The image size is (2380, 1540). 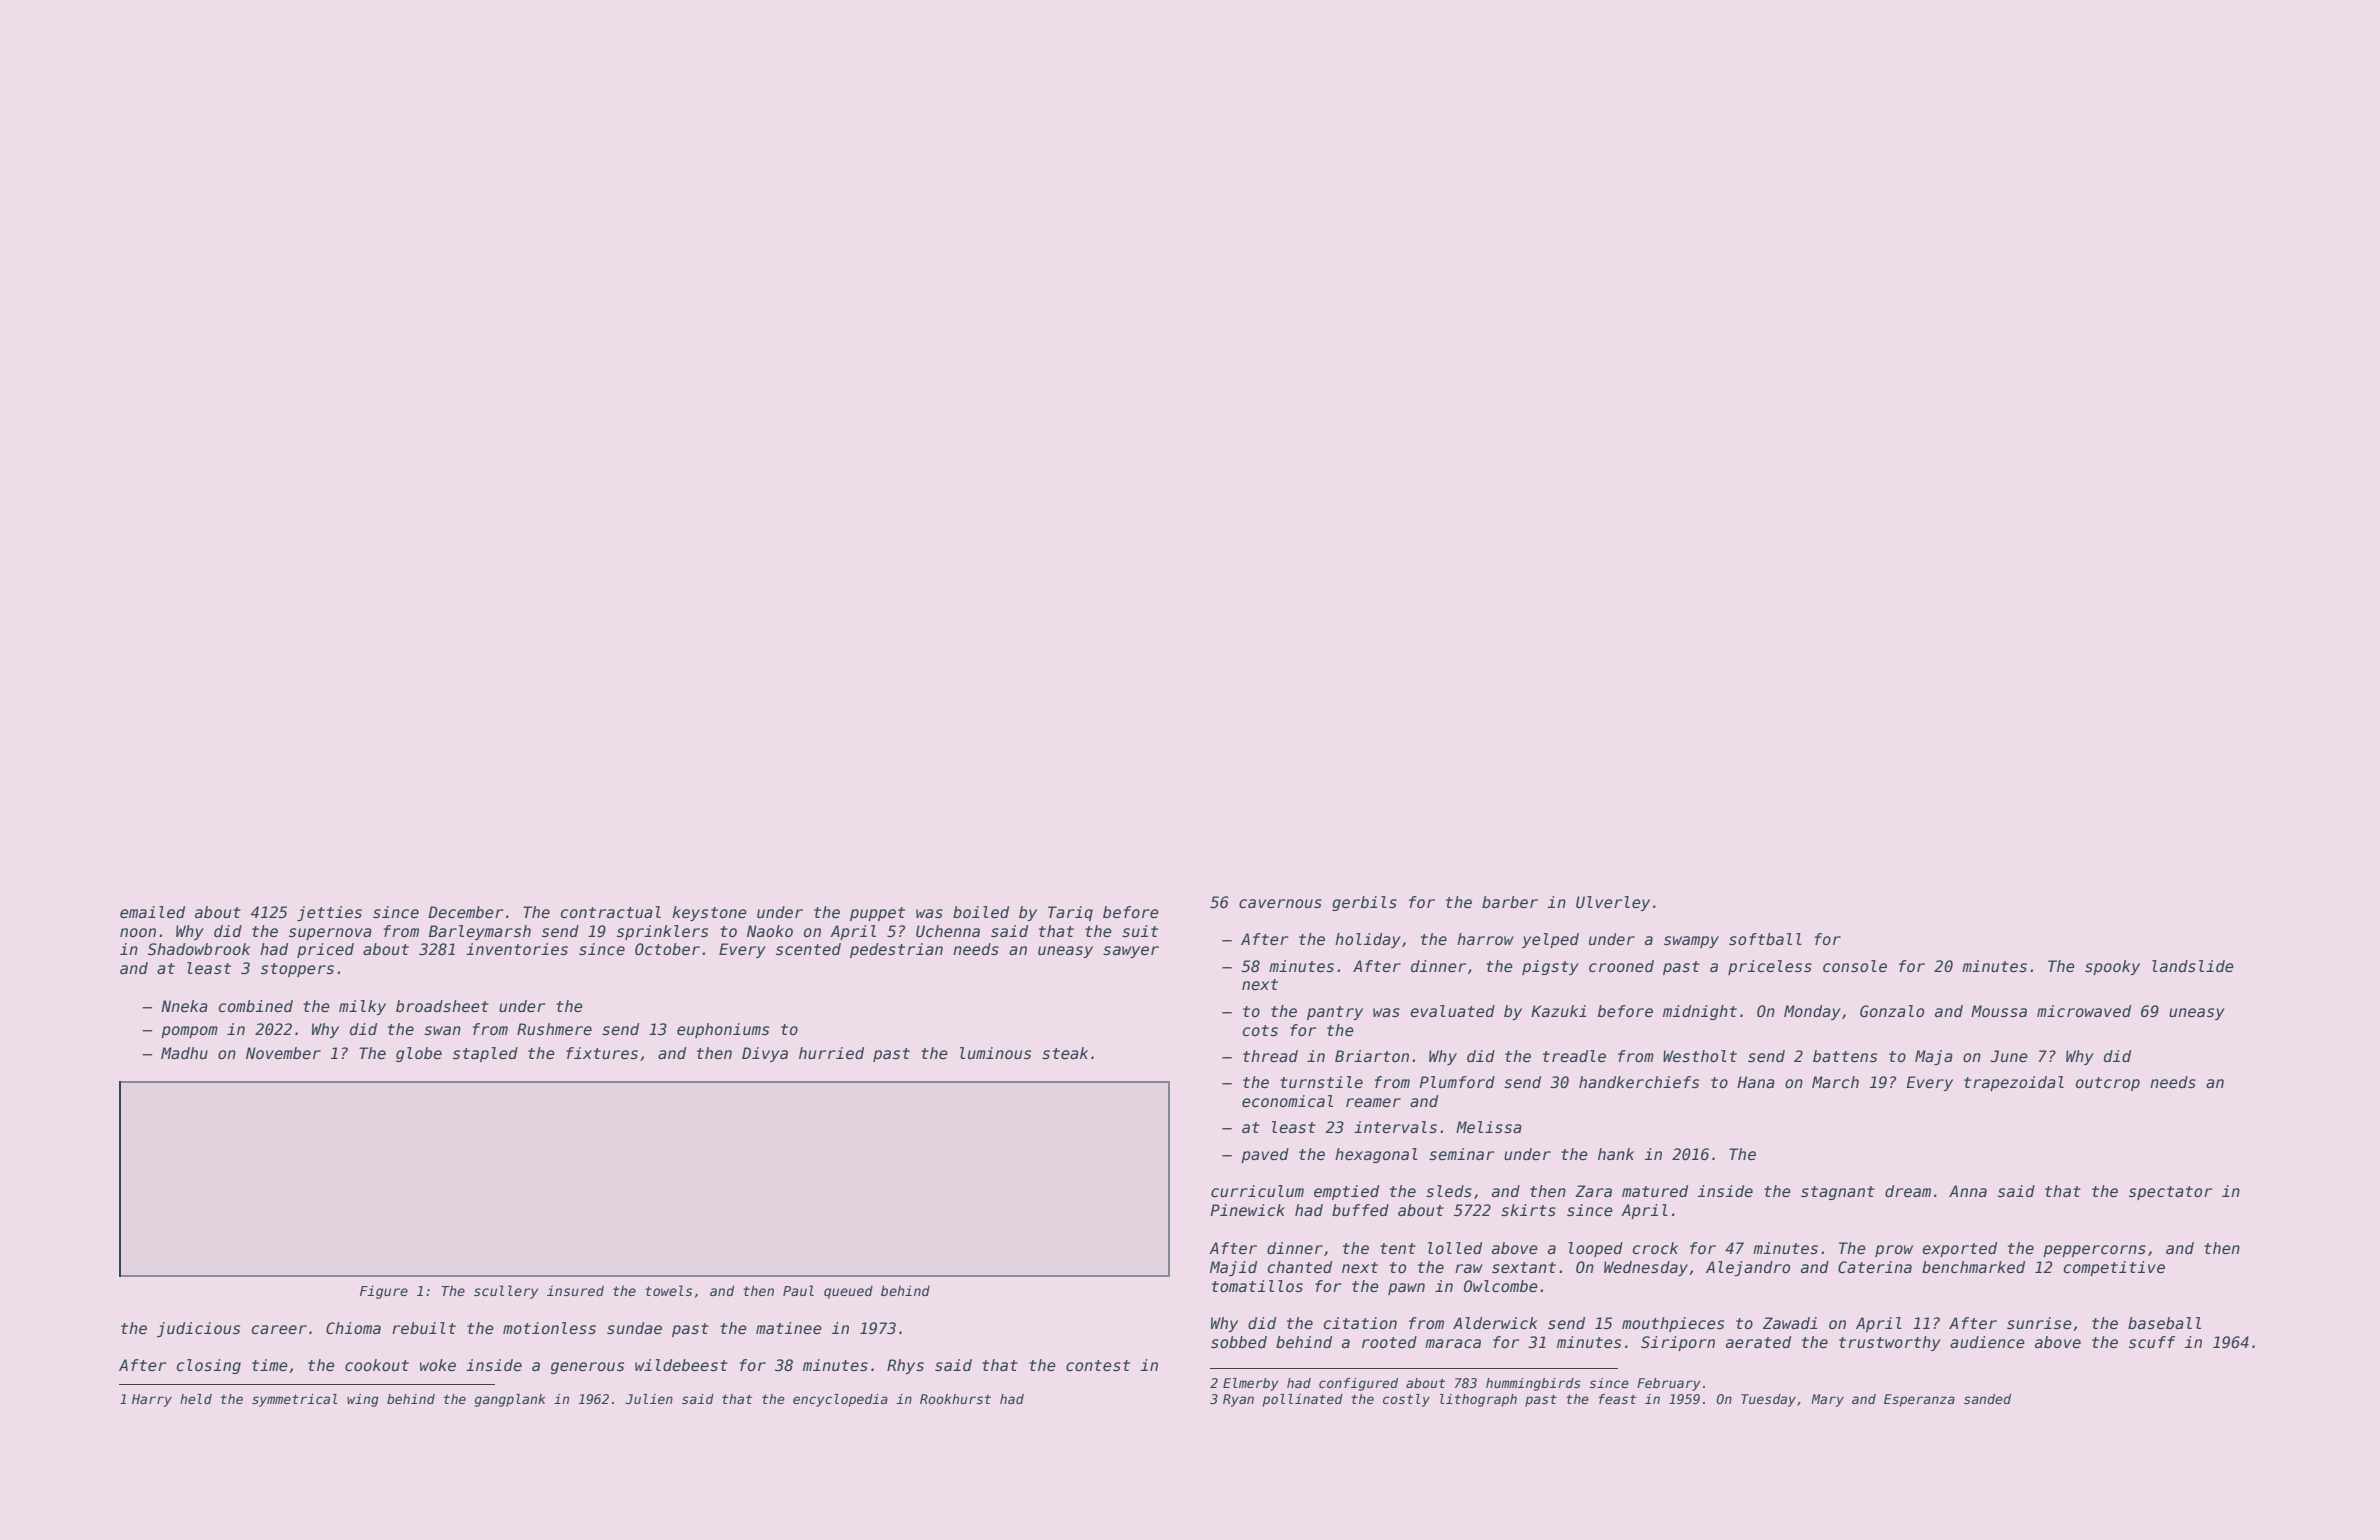 I want to click on prow, so click(x=1894, y=1251).
